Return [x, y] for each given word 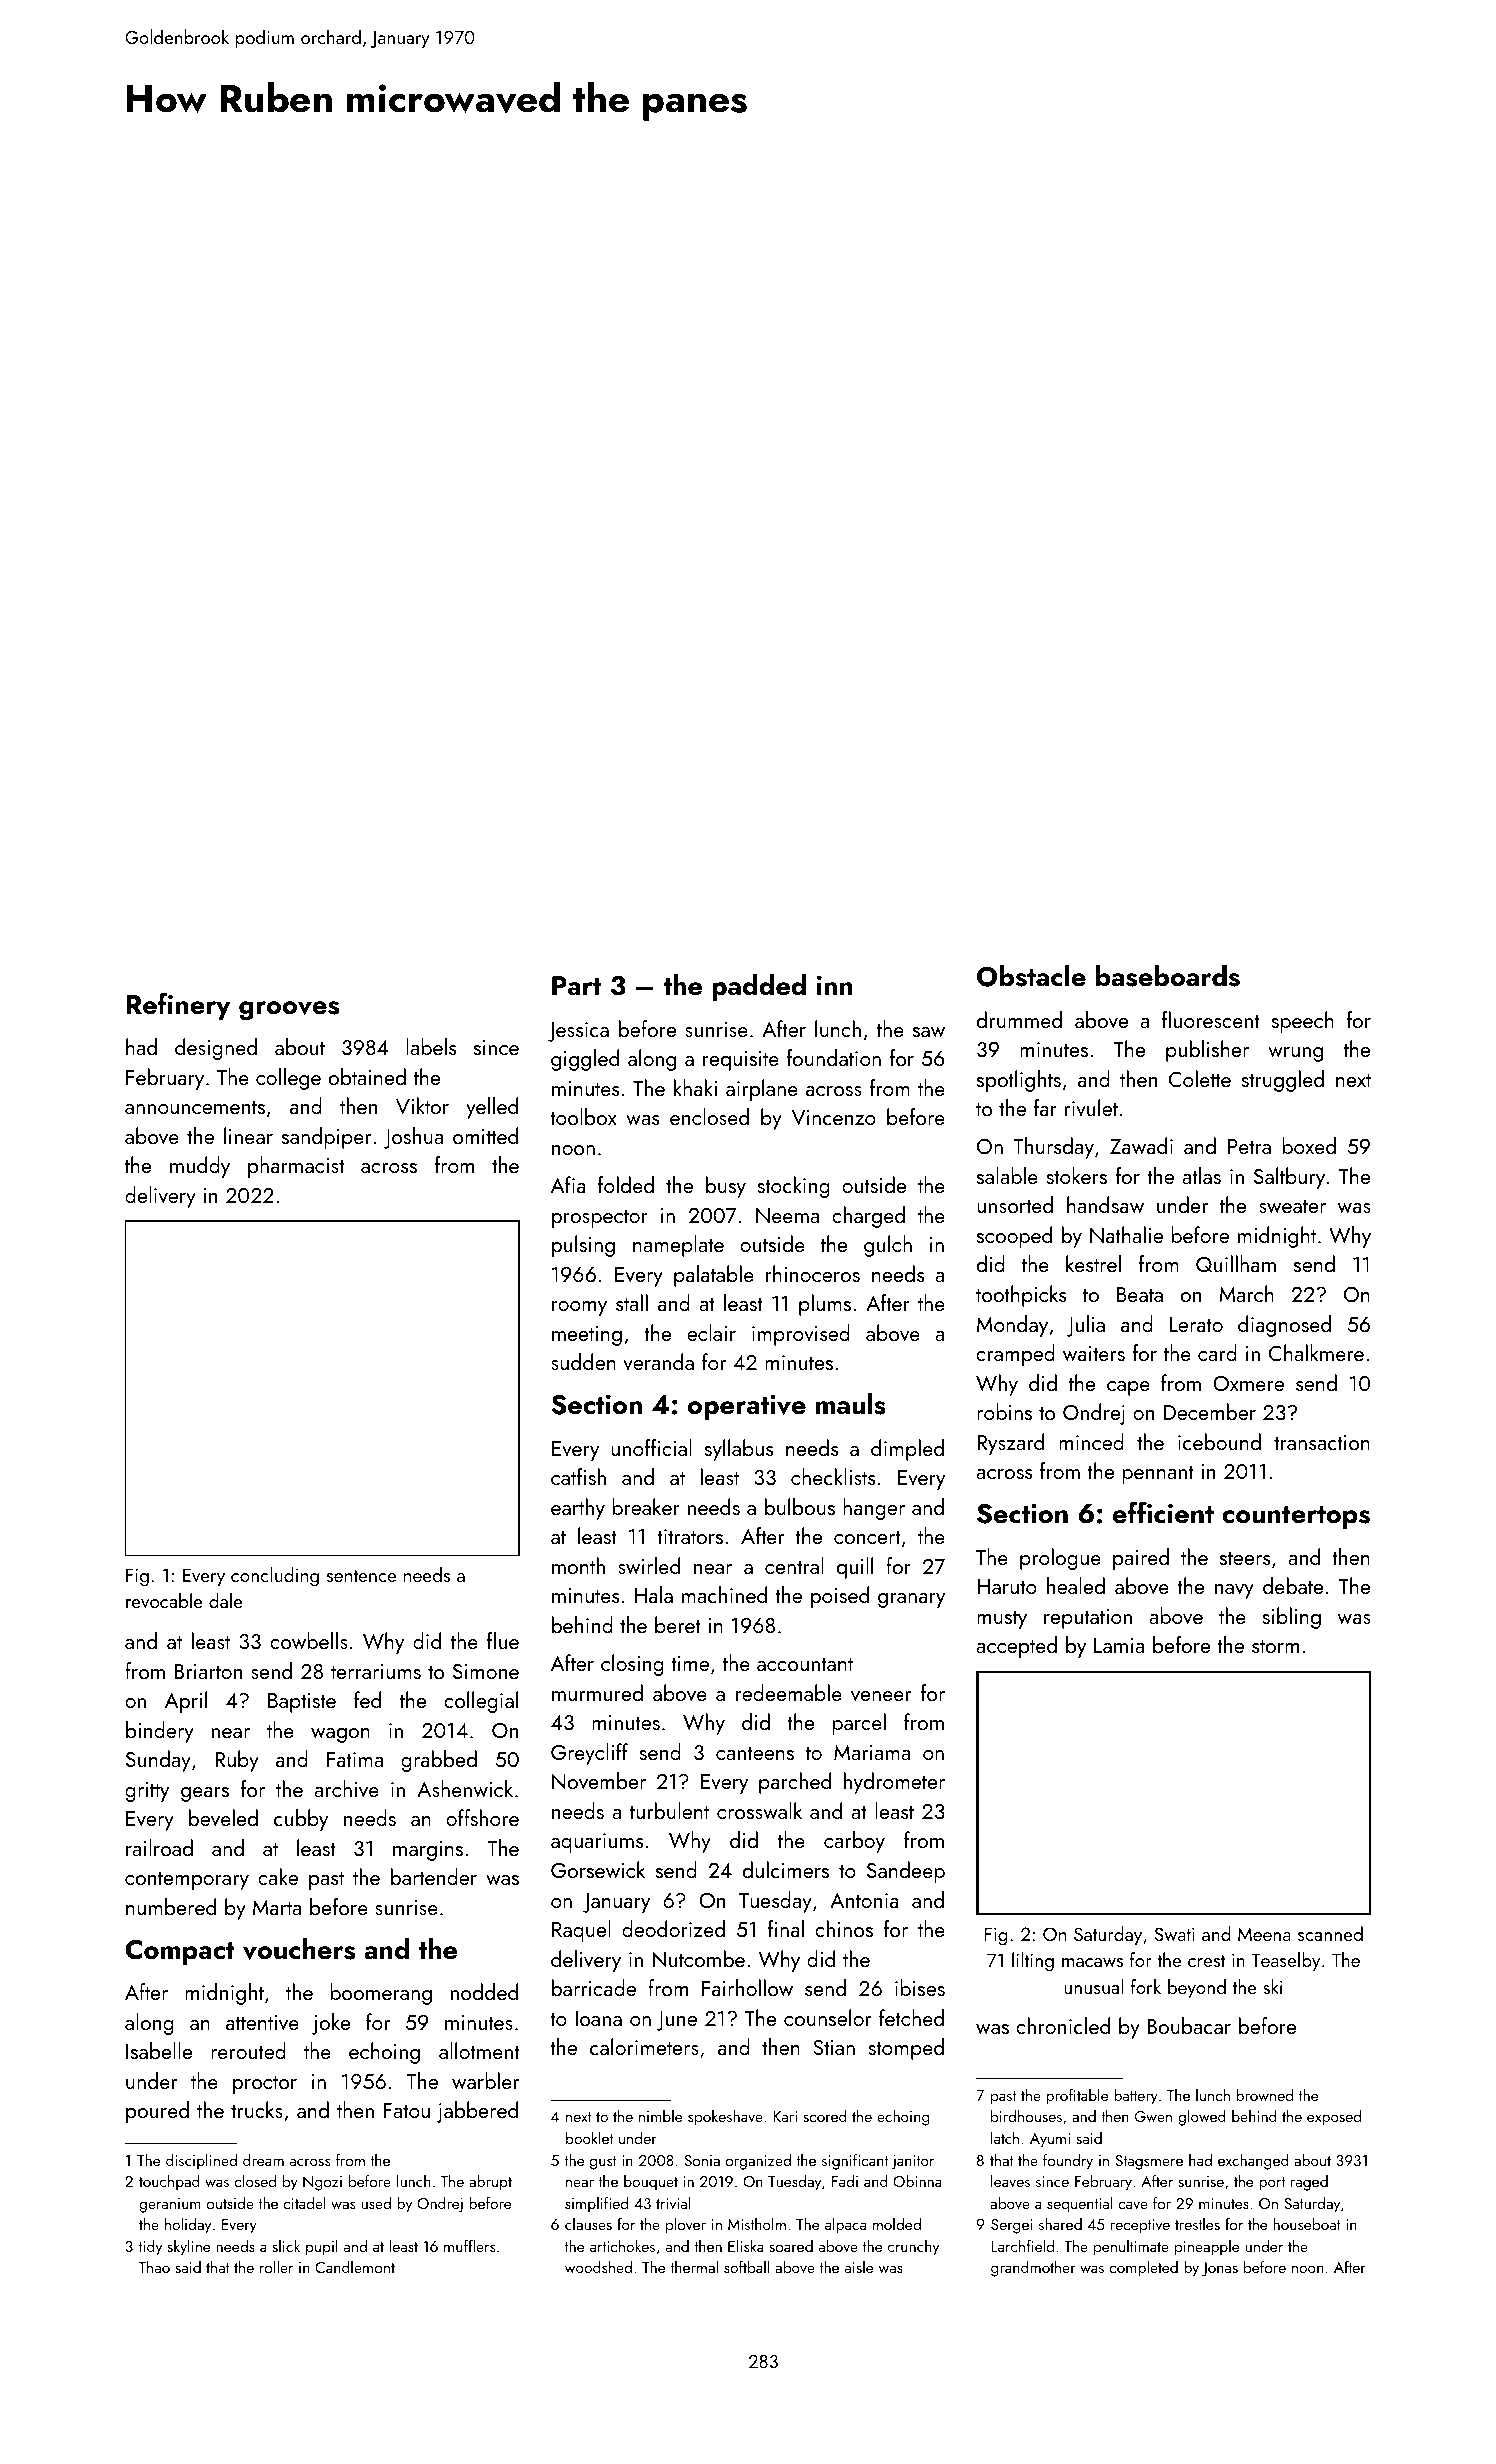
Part [576, 986]
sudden [583, 1361]
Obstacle [1031, 976]
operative [747, 1407]
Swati [1175, 1934]
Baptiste [302, 1703]
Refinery [178, 1006]
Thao [154, 2267]
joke [331, 2024]
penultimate [1131, 2248]
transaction [1322, 1442]
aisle [859, 2267]
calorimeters [644, 2046]
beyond [1197, 1988]
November [599, 1781]
